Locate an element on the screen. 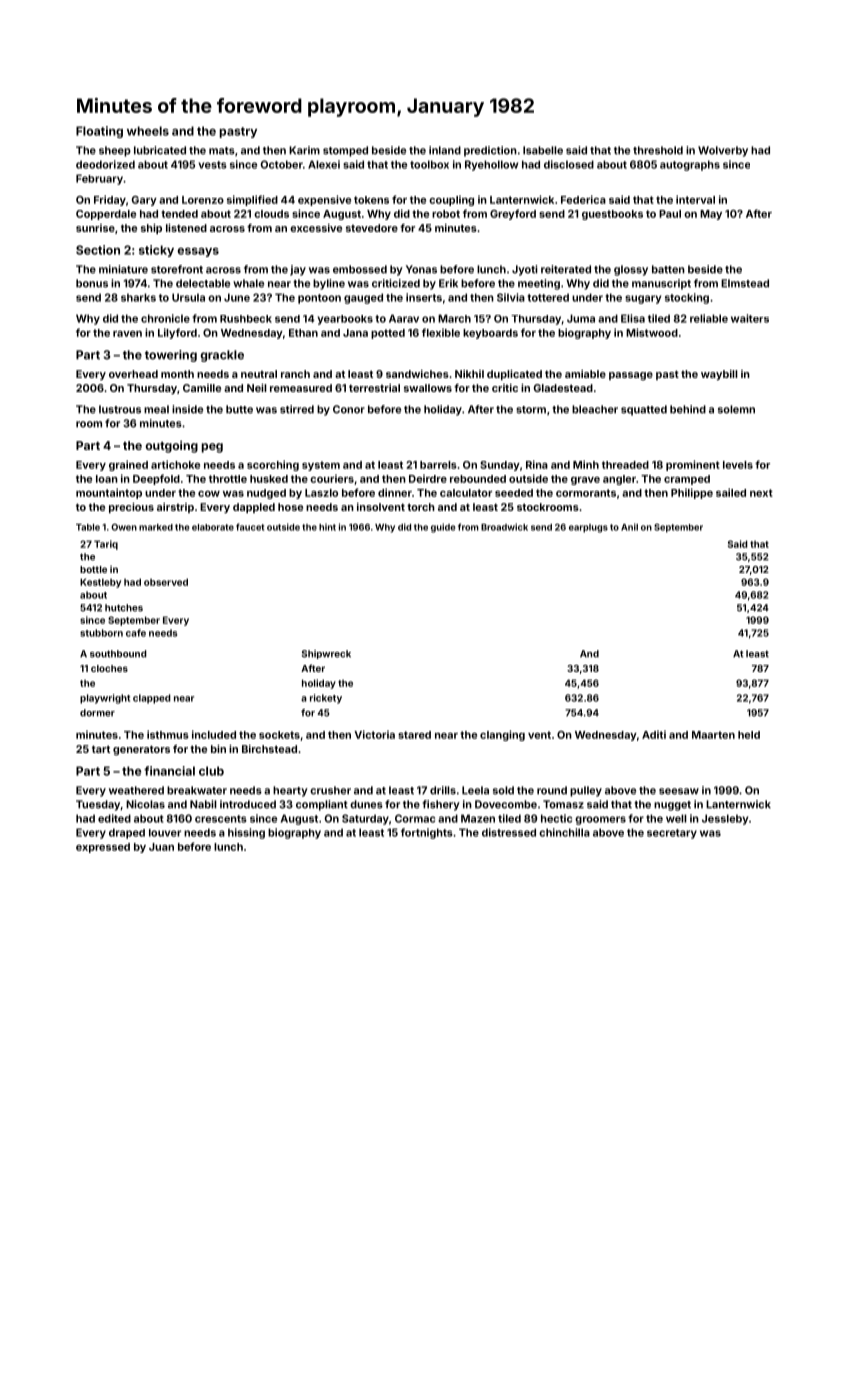 This screenshot has width=849, height=1400. hissing is located at coordinates (246, 833).
